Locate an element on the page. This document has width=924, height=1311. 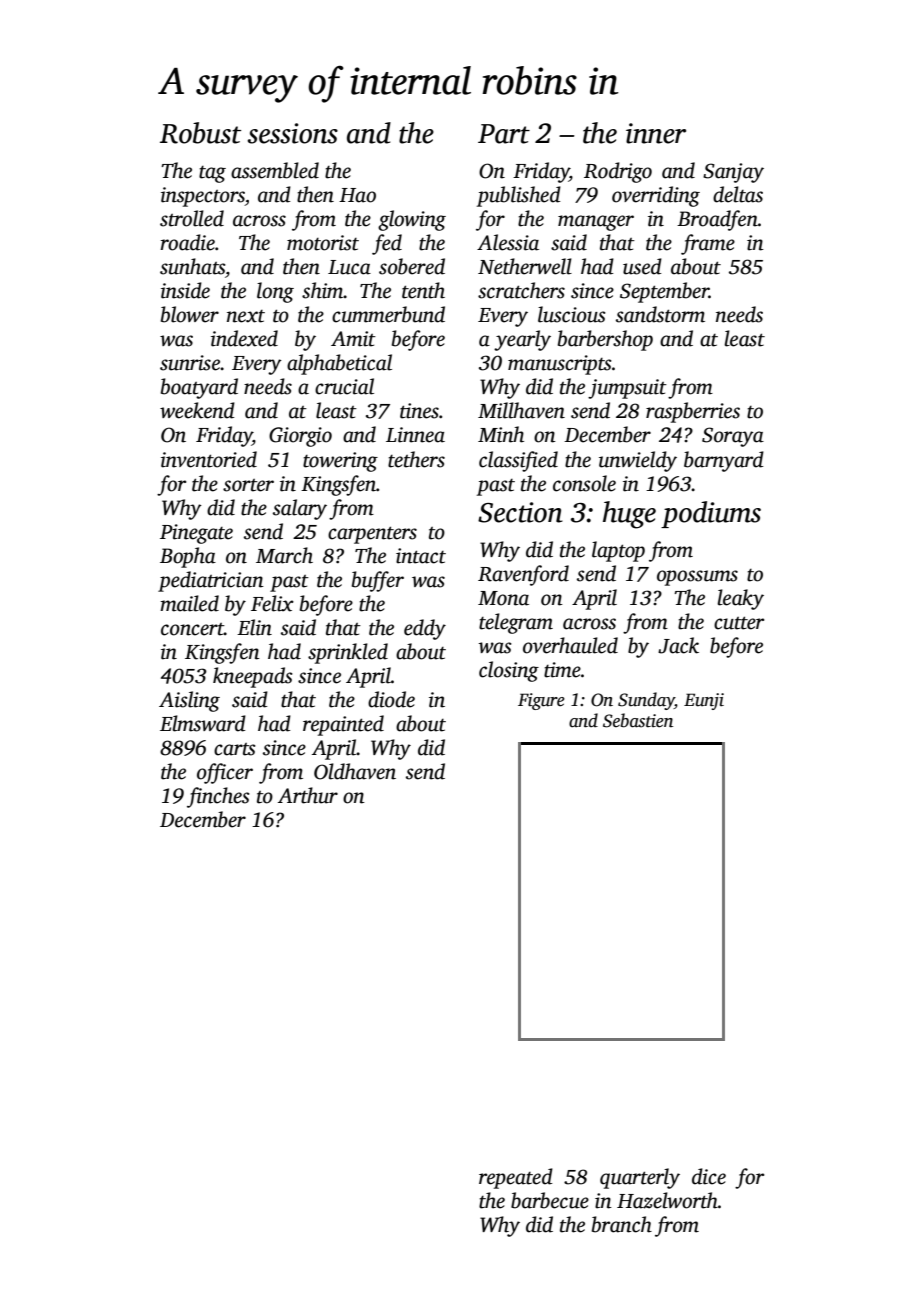
jumpsuit is located at coordinates (627, 389).
